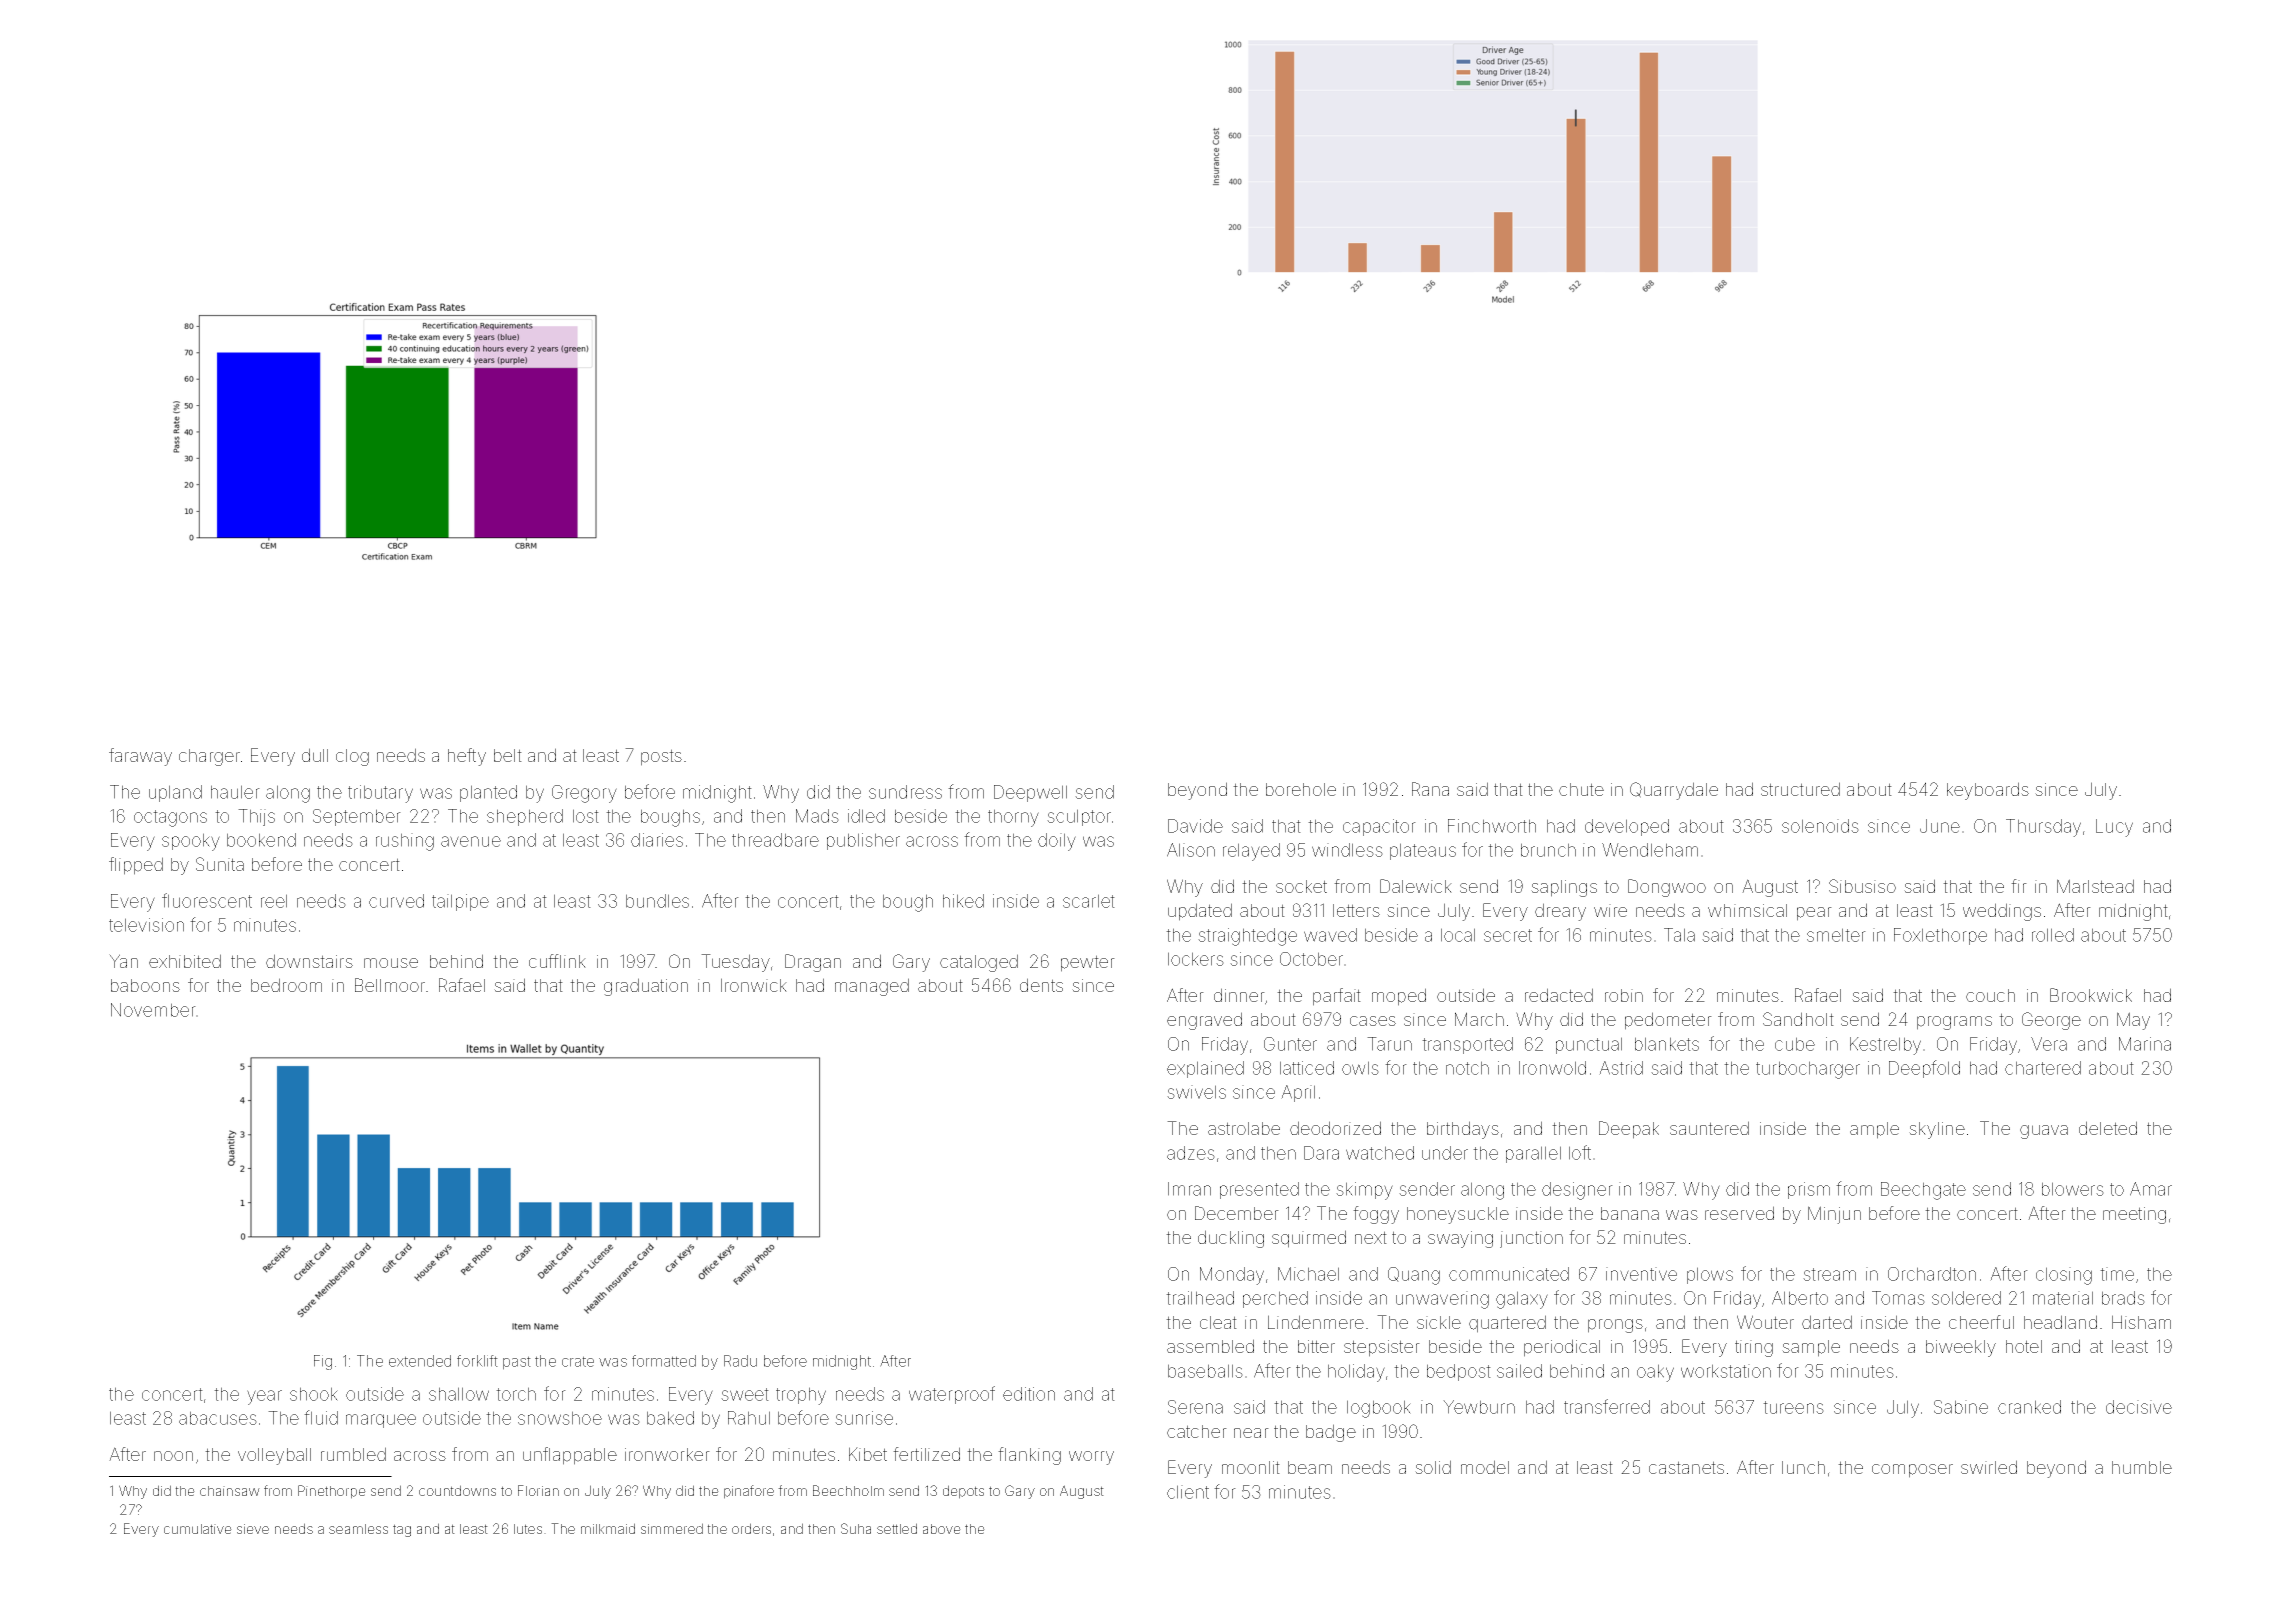  I want to click on lunch, so click(1803, 1467).
